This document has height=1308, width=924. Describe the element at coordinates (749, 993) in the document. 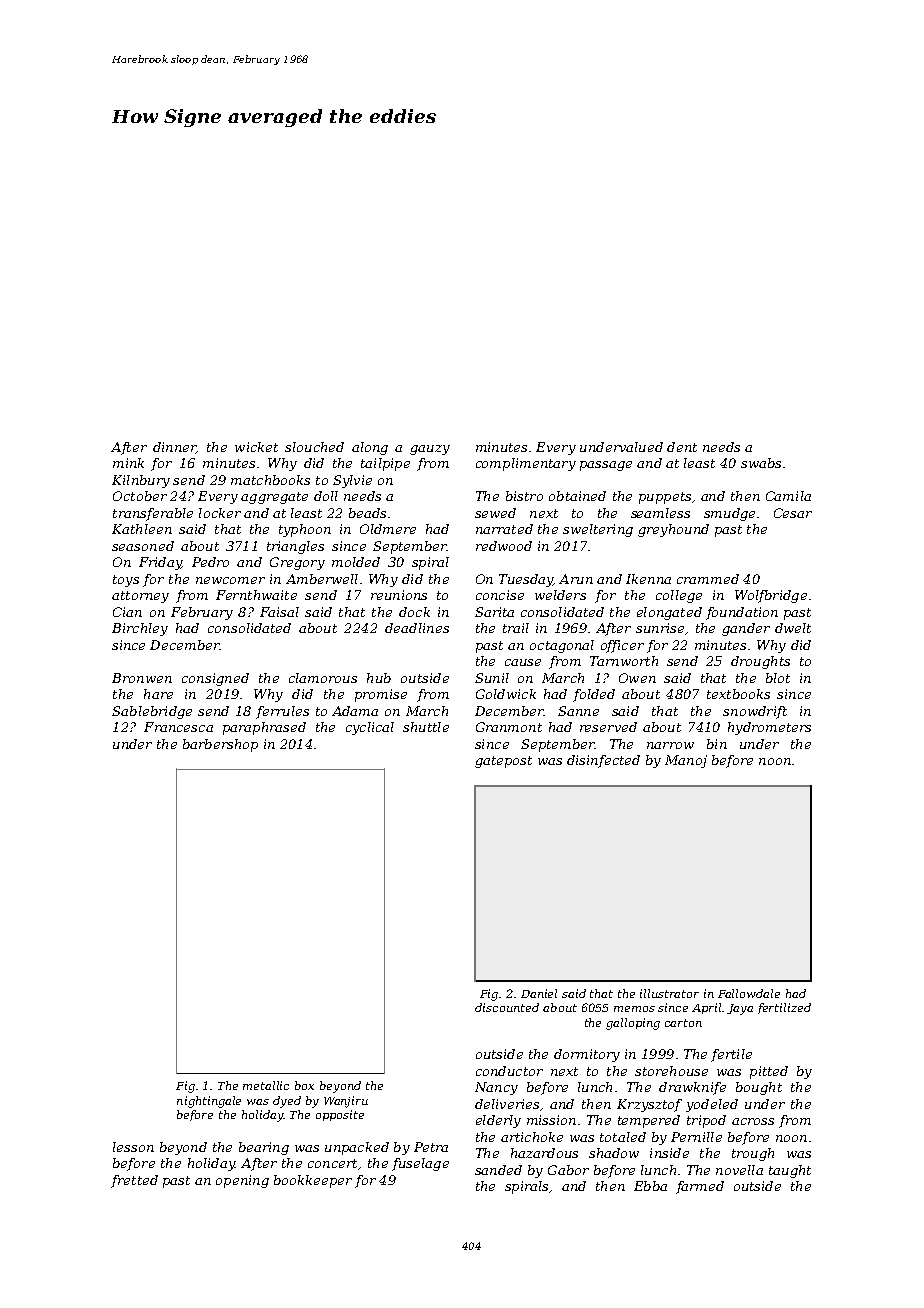

I see `Fallowdale` at that location.
